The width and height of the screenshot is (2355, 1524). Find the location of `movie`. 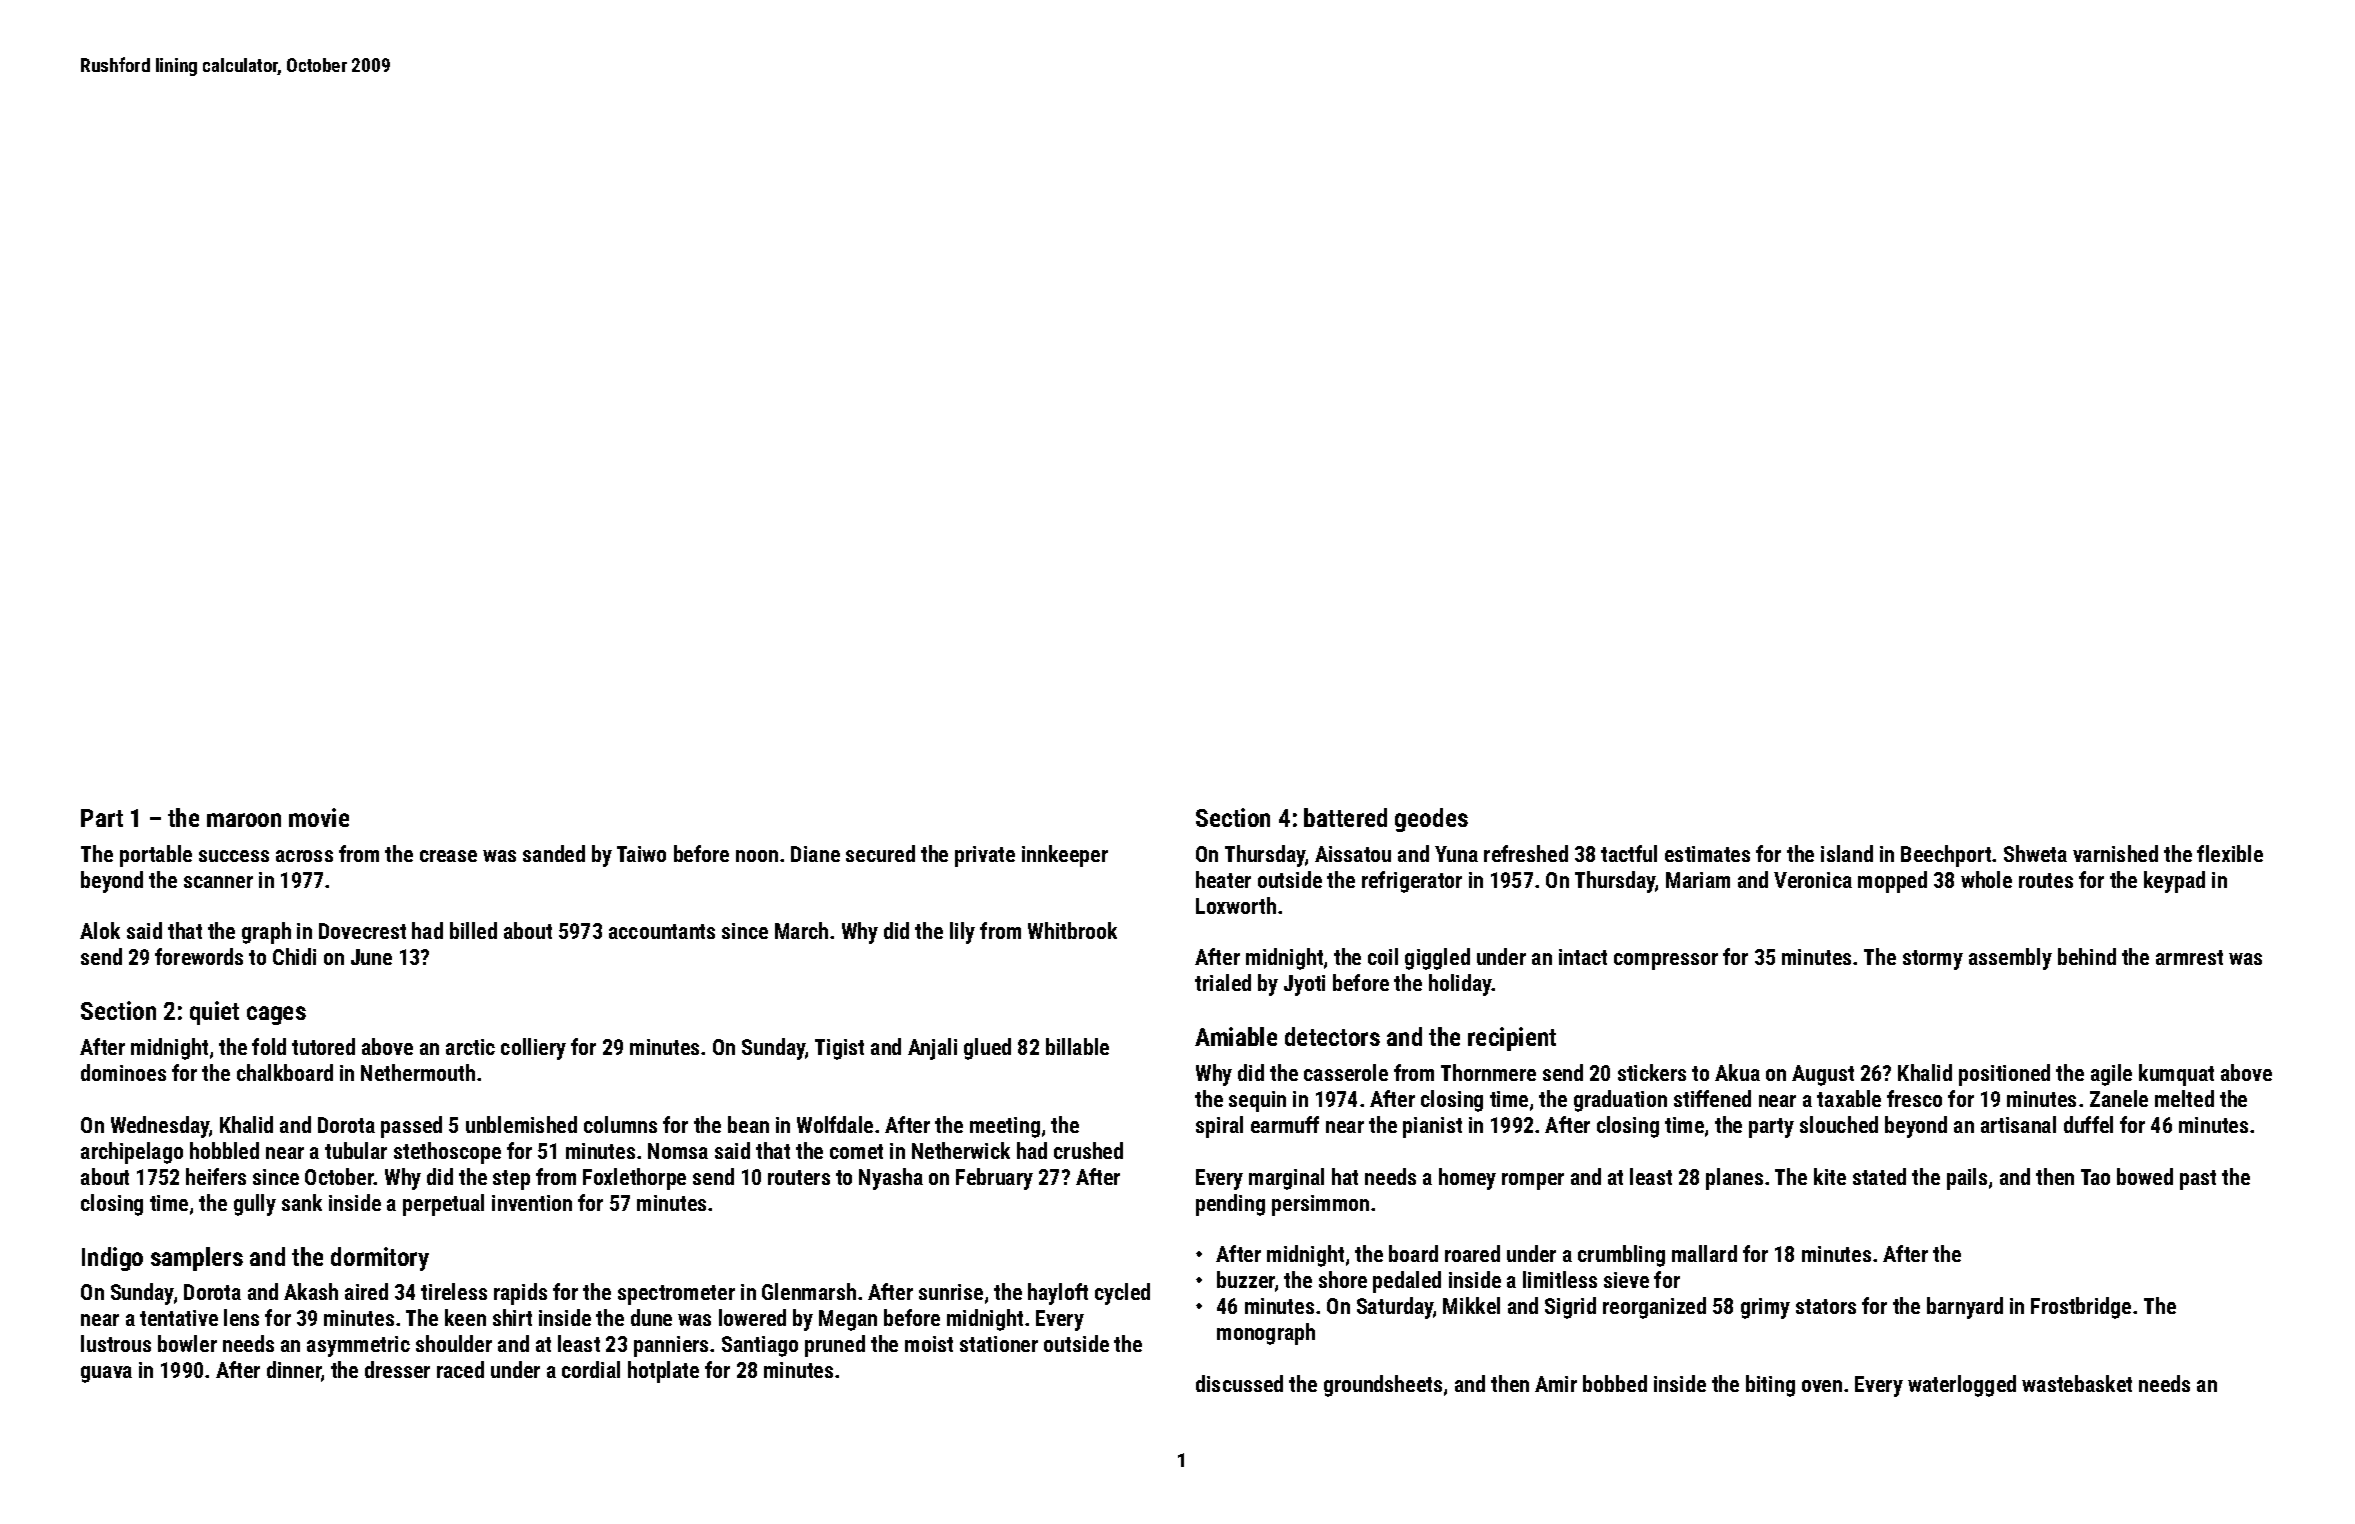

movie is located at coordinates (319, 817).
